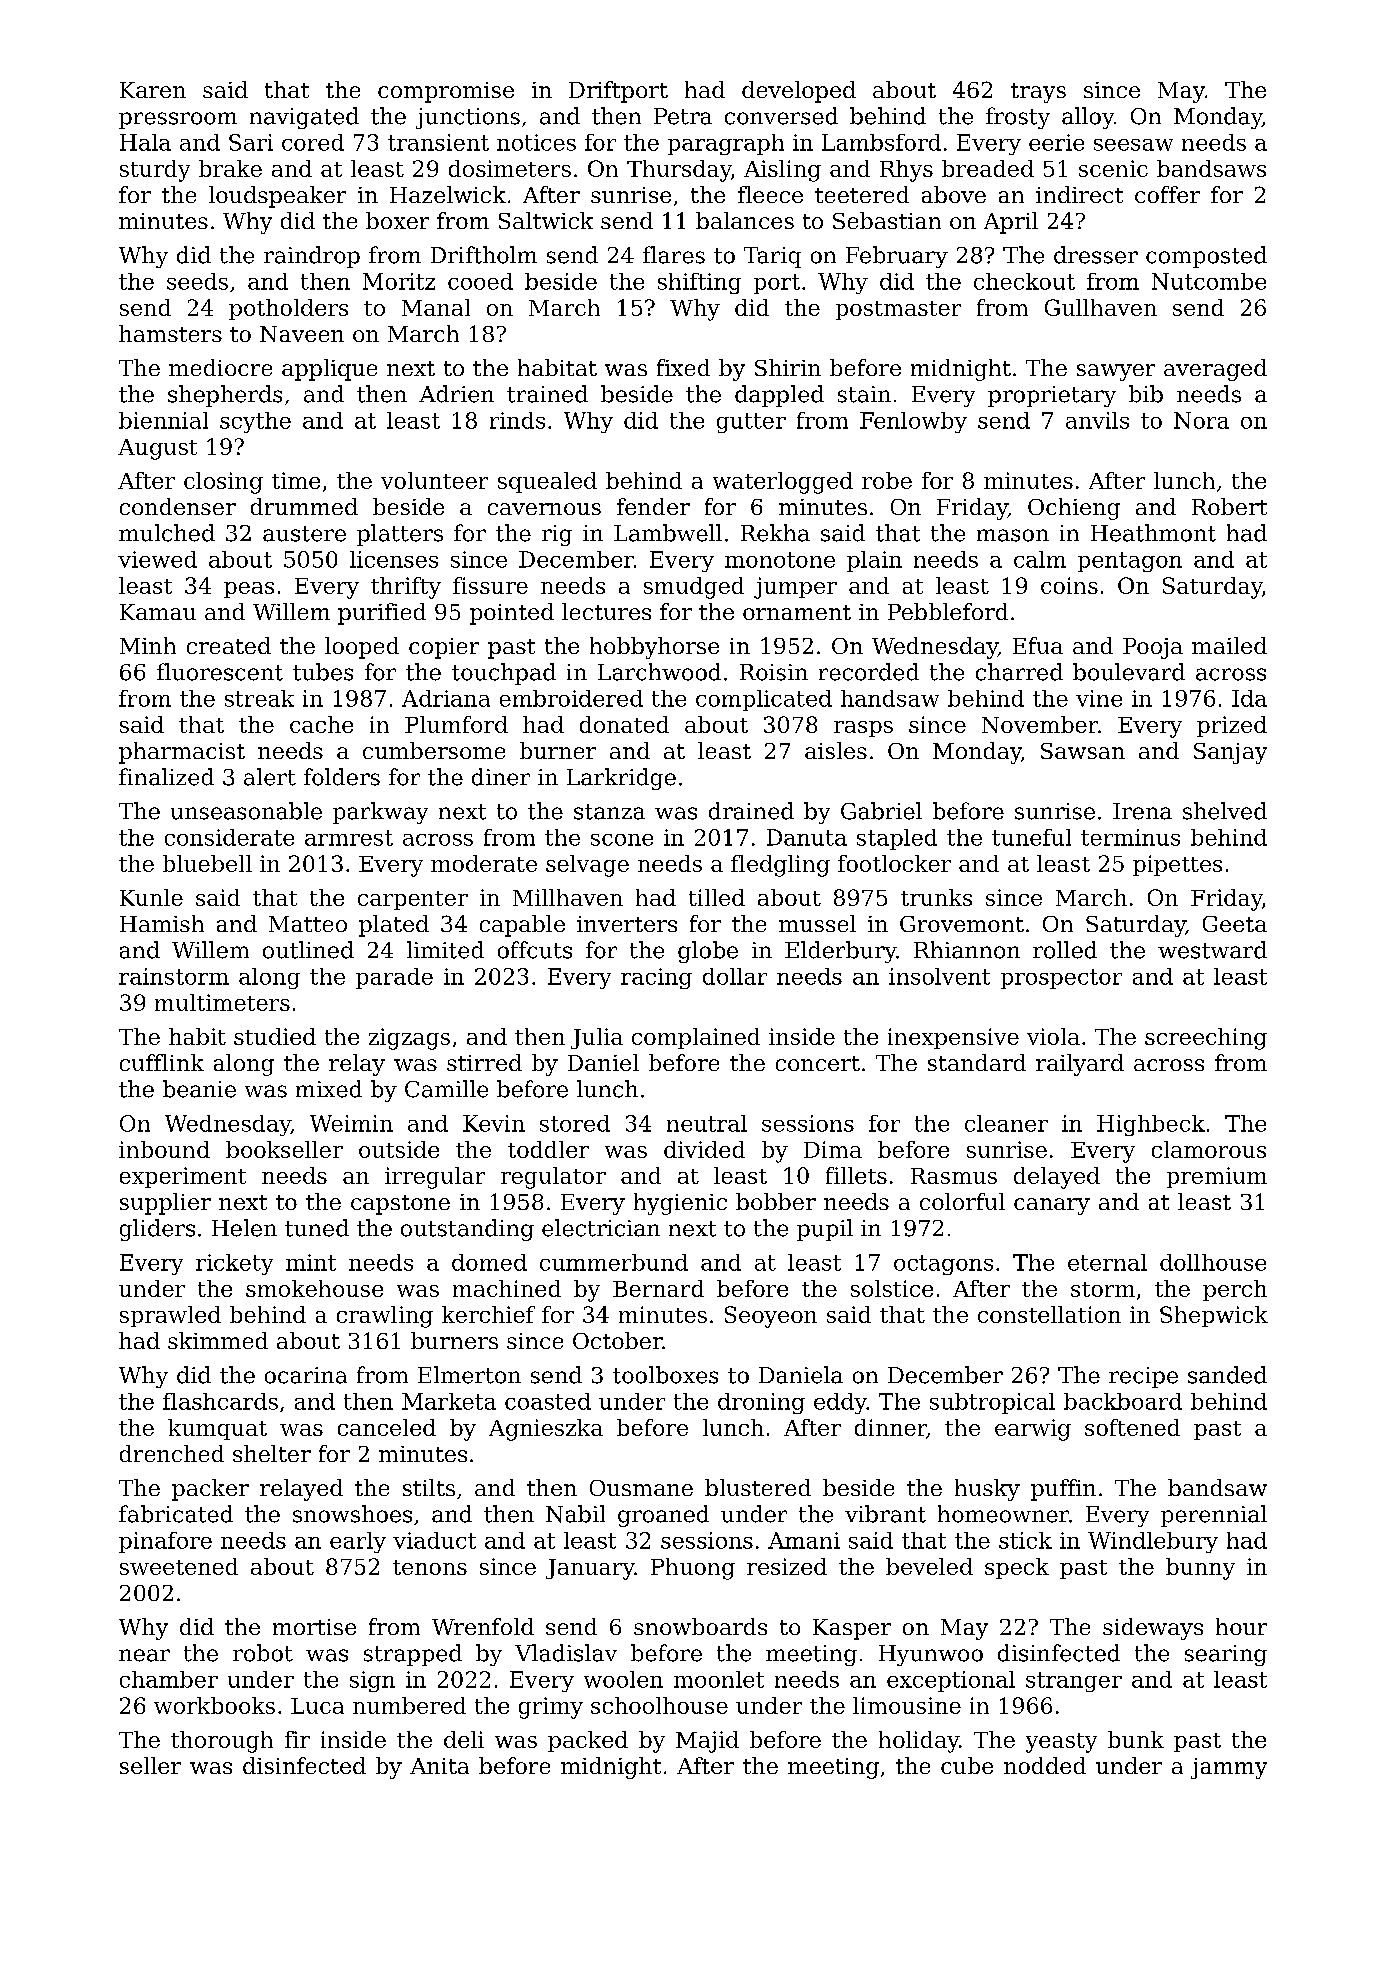 Image resolution: width=1386 pixels, height=1969 pixels. What do you see at coordinates (222, 1742) in the document?
I see `thorough` at bounding box center [222, 1742].
